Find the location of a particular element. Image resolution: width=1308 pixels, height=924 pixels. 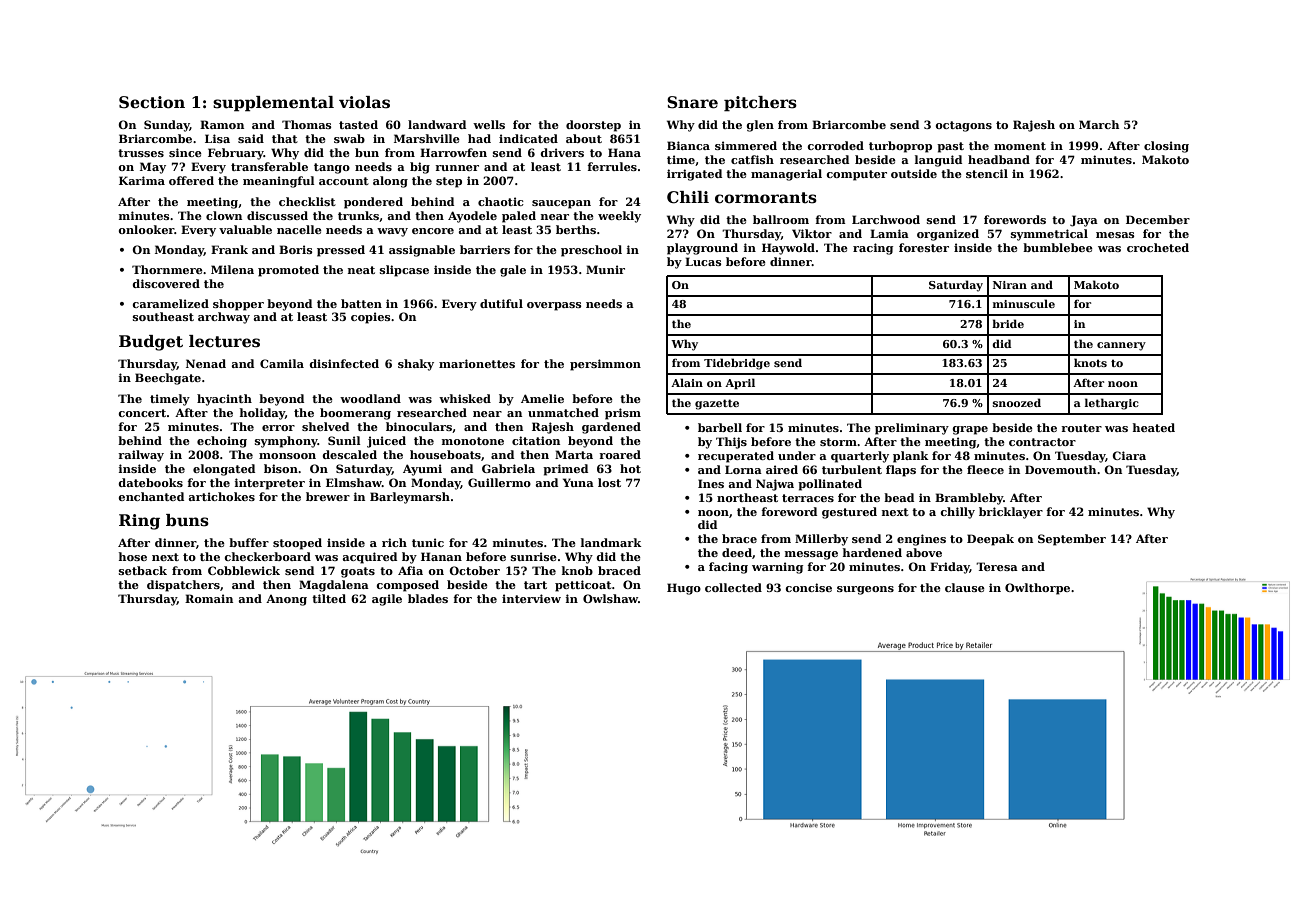

ballroom is located at coordinates (781, 219).
